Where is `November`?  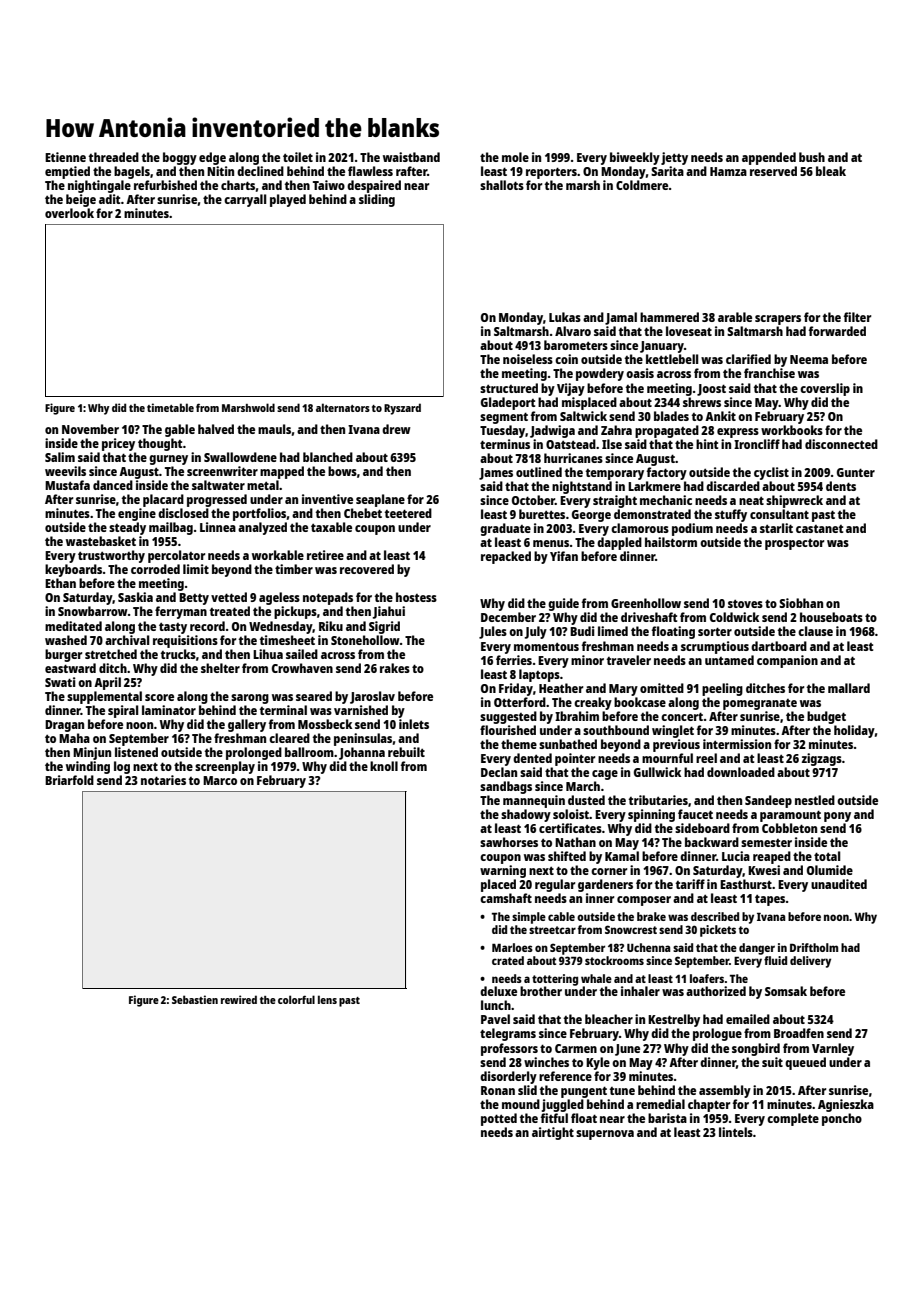 November is located at coordinates (90, 429).
